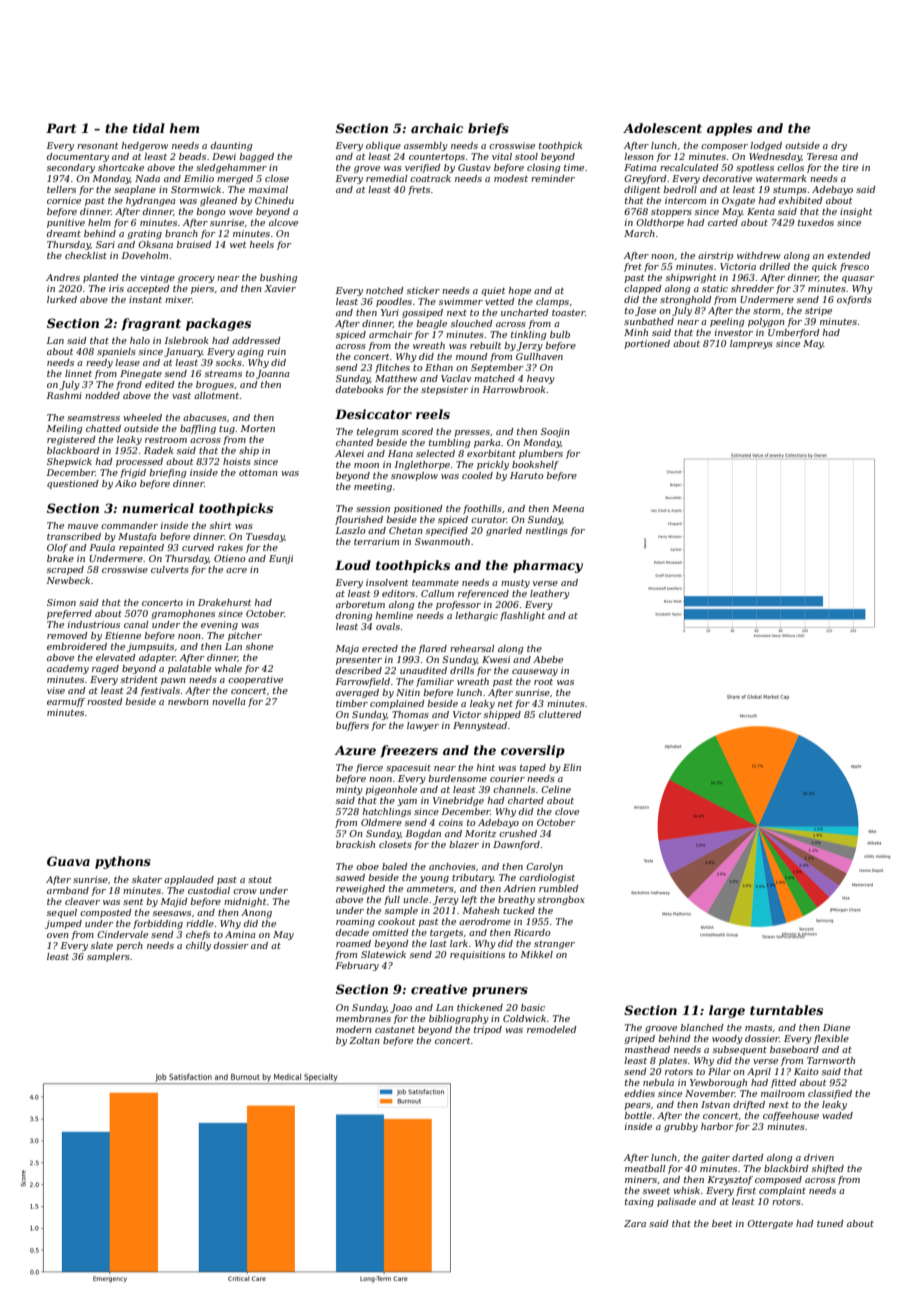  What do you see at coordinates (58, 935) in the document?
I see `oven` at bounding box center [58, 935].
